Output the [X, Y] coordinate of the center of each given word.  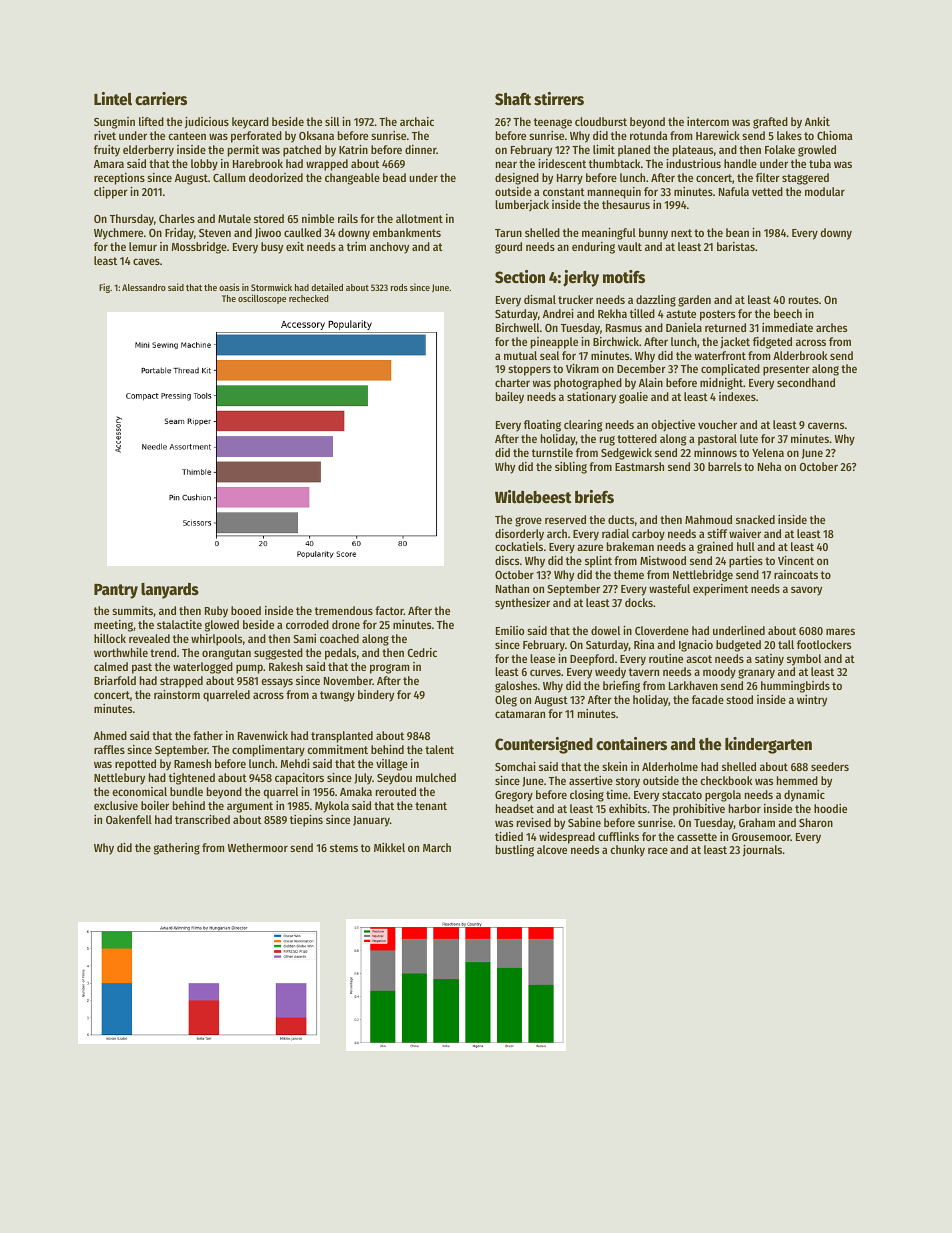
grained [715, 548]
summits [132, 610]
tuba [820, 163]
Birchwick [616, 341]
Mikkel [389, 847]
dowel [605, 630]
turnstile [552, 452]
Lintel [113, 99]
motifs [624, 277]
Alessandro [144, 287]
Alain [651, 382]
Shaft [513, 99]
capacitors [299, 779]
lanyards [170, 591]
